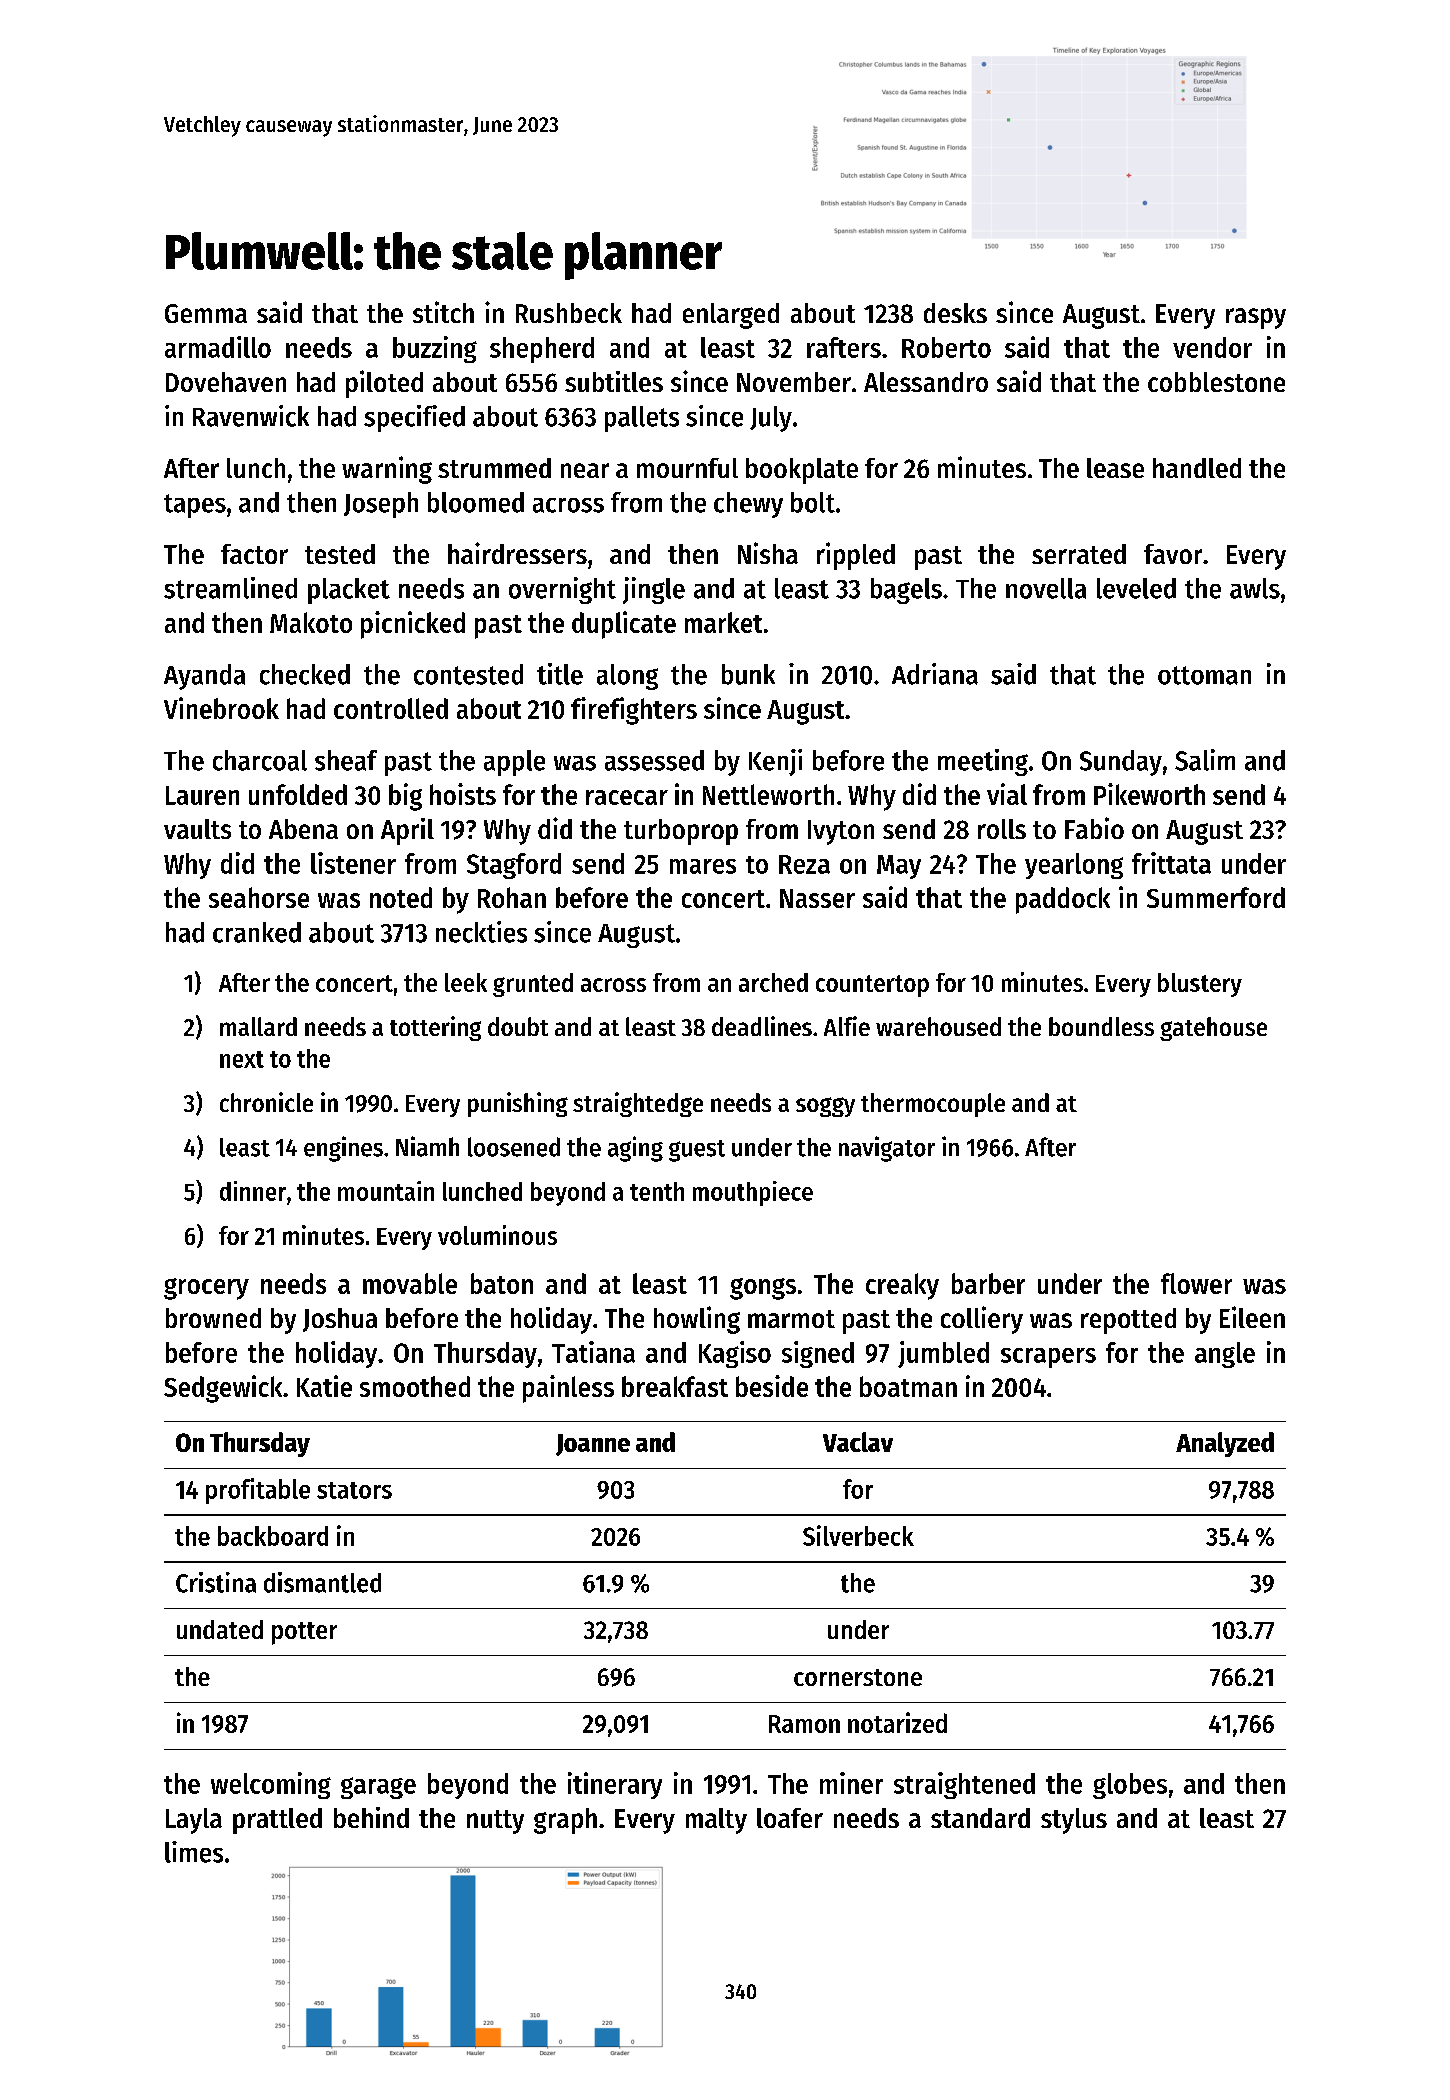 The height and width of the document is (2100, 1450). Describe the element at coordinates (858, 1535) in the document. I see `Silverbeck` at that location.
